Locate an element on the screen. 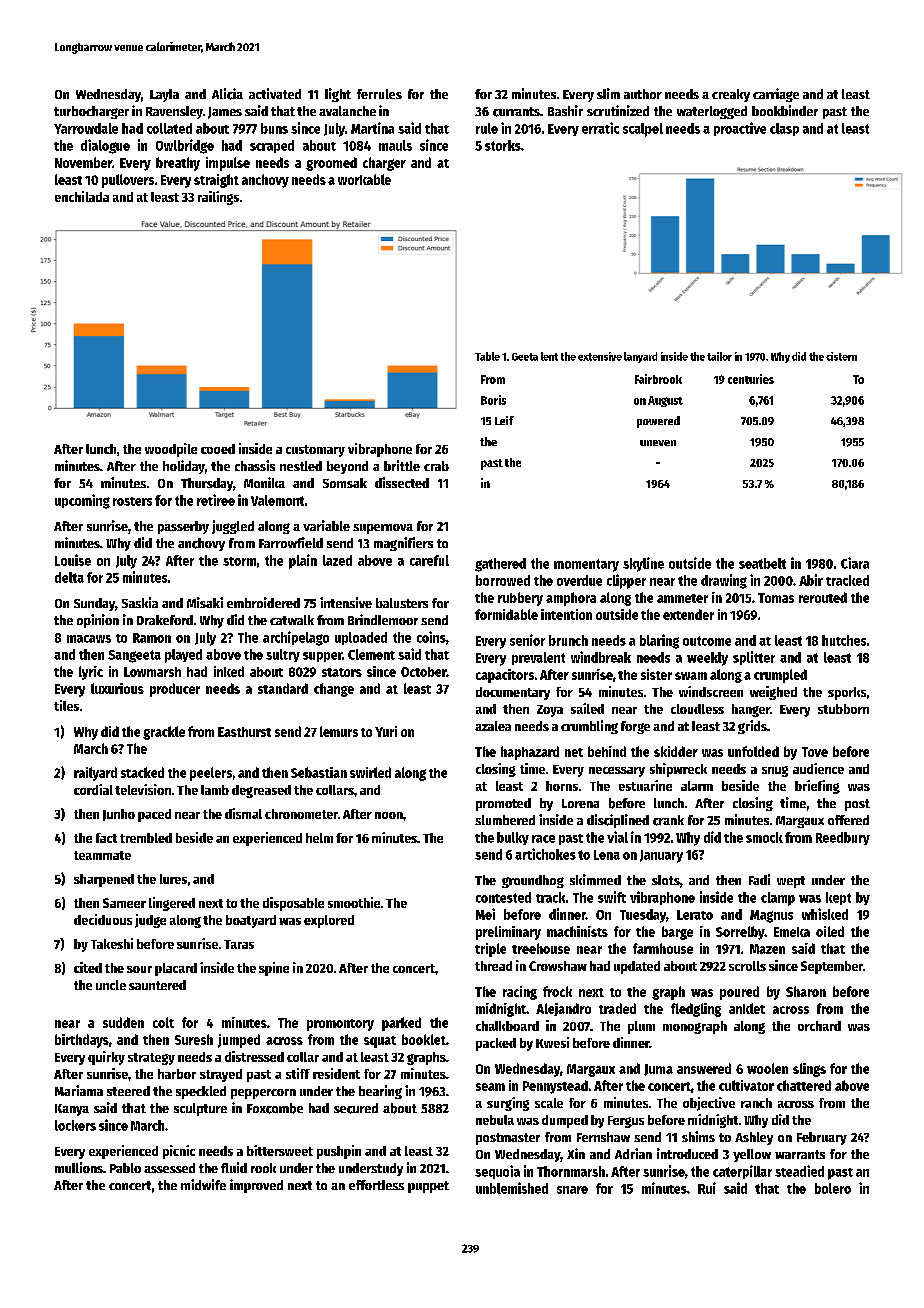  enchilada is located at coordinates (82, 196).
